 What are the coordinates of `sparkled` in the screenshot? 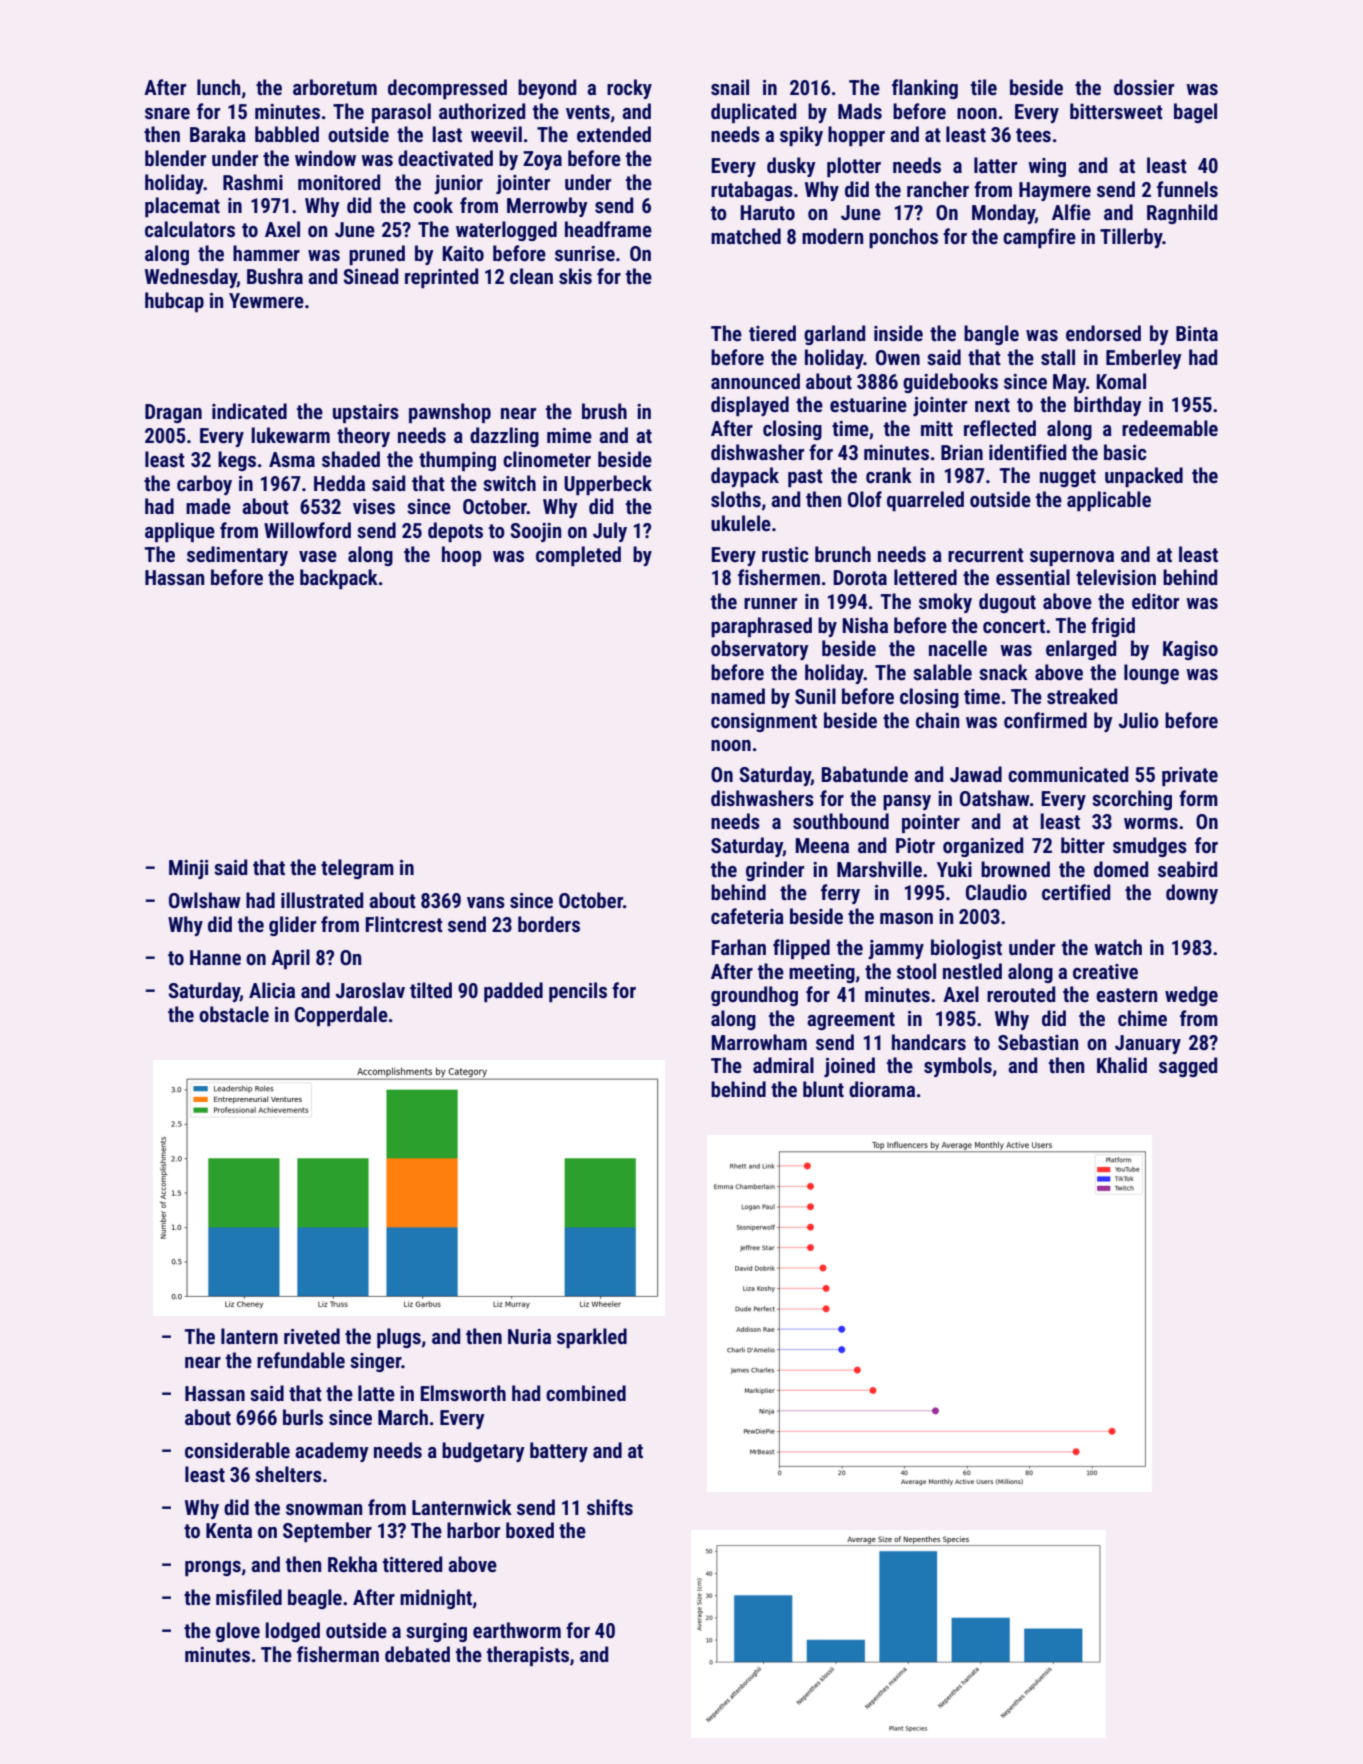 It's located at (592, 1338).
